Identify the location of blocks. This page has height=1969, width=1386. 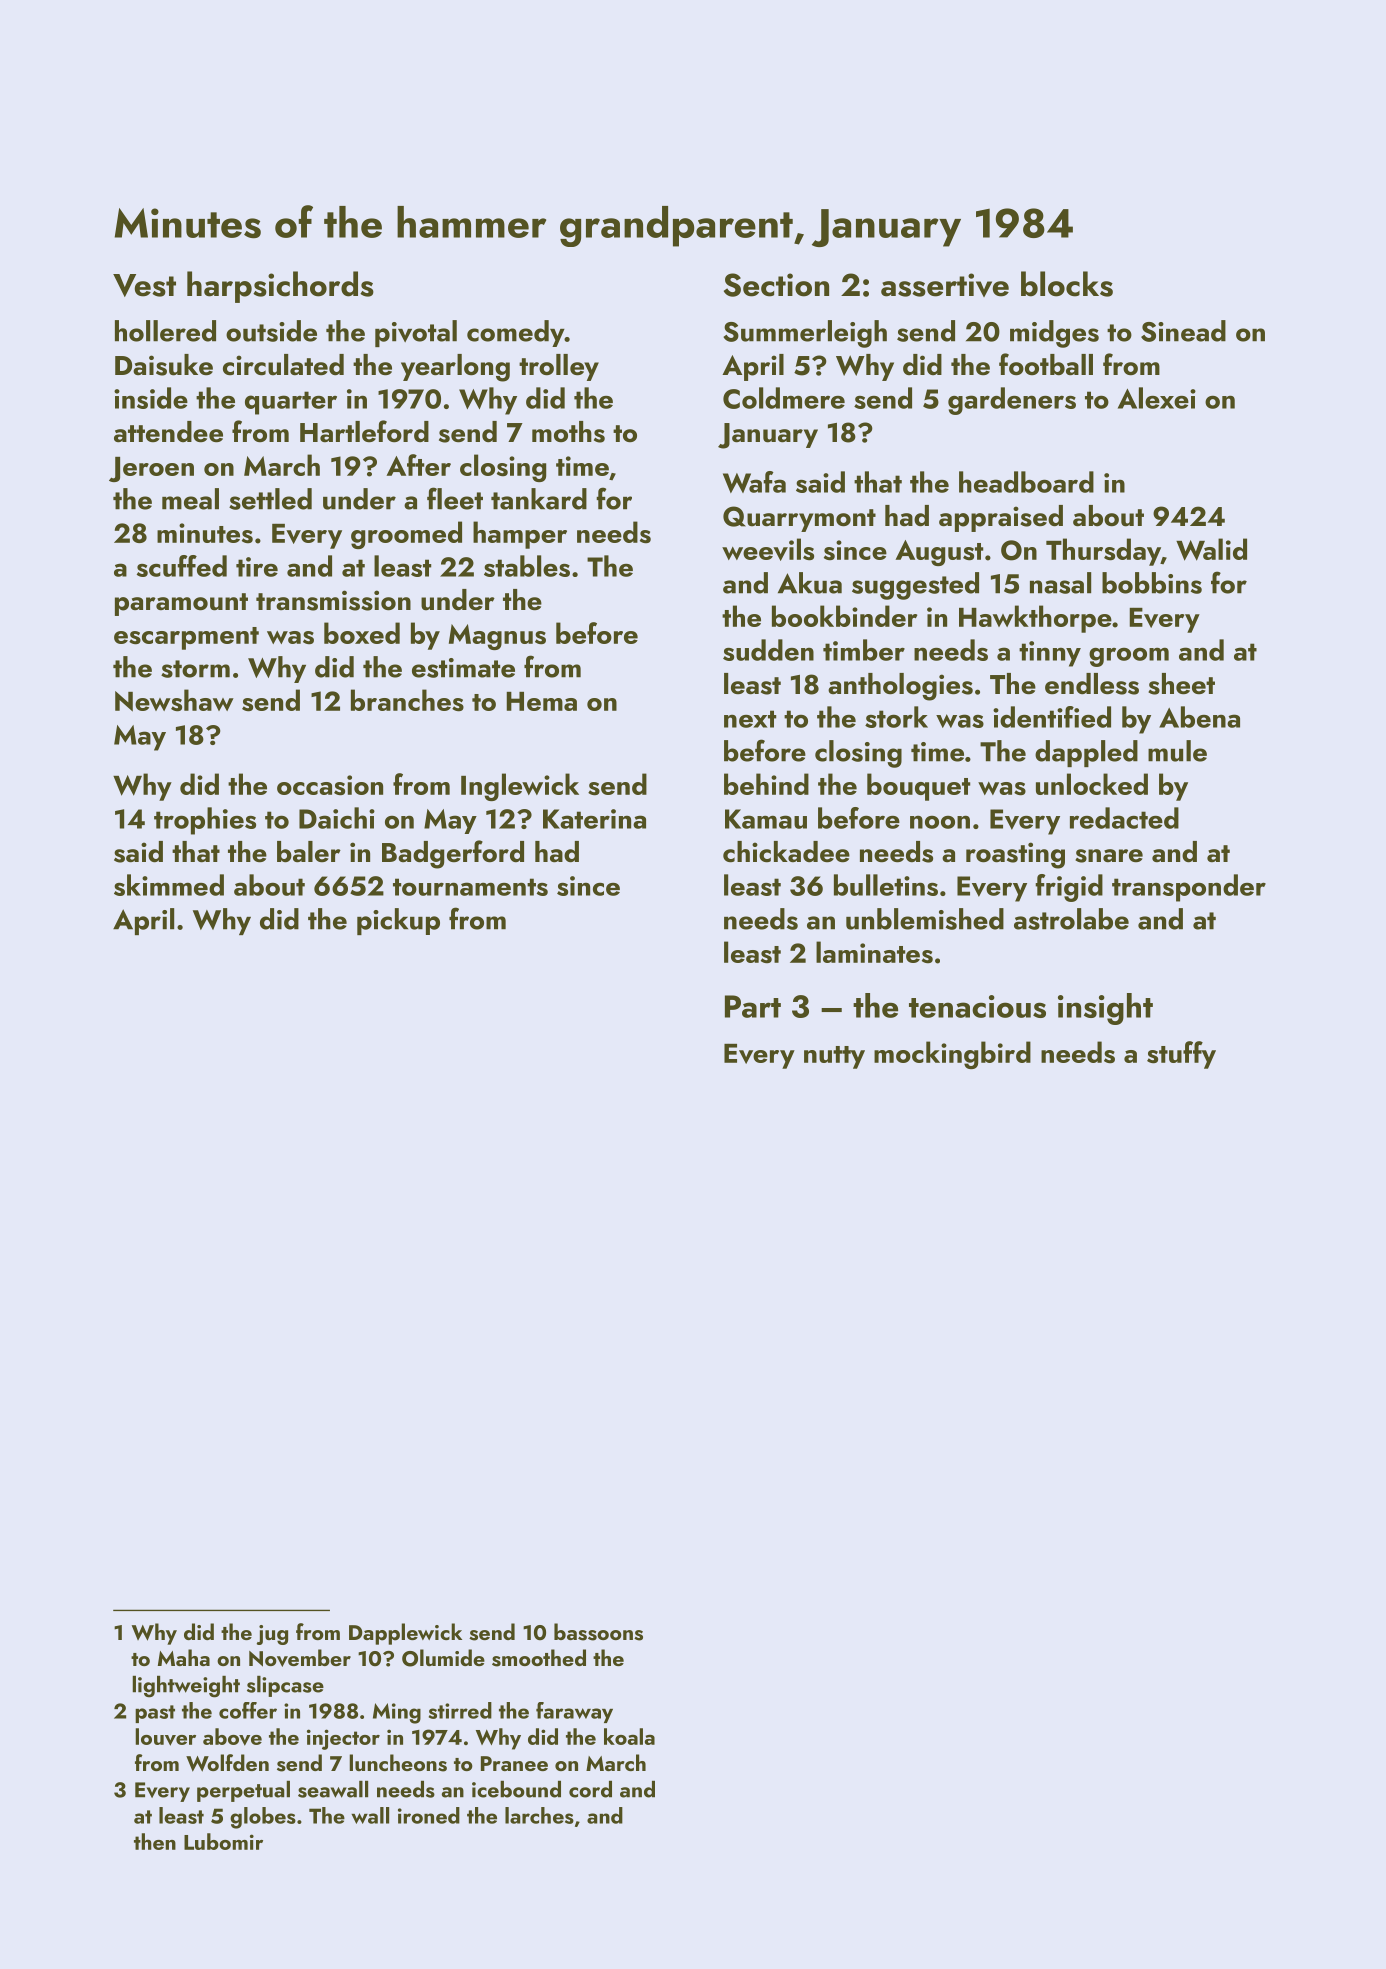
(1067, 284).
